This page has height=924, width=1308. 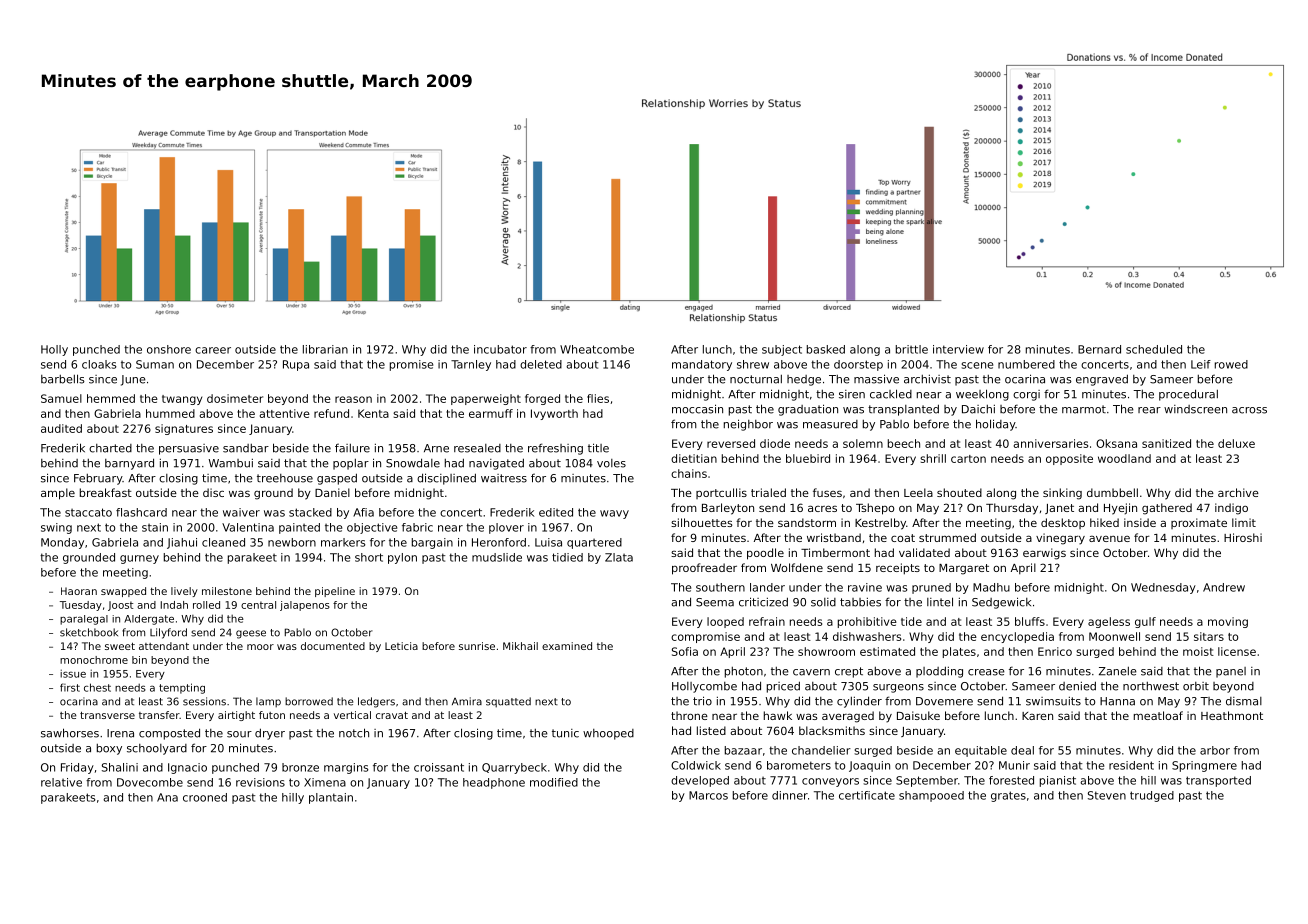 I want to click on modified, so click(x=554, y=782).
